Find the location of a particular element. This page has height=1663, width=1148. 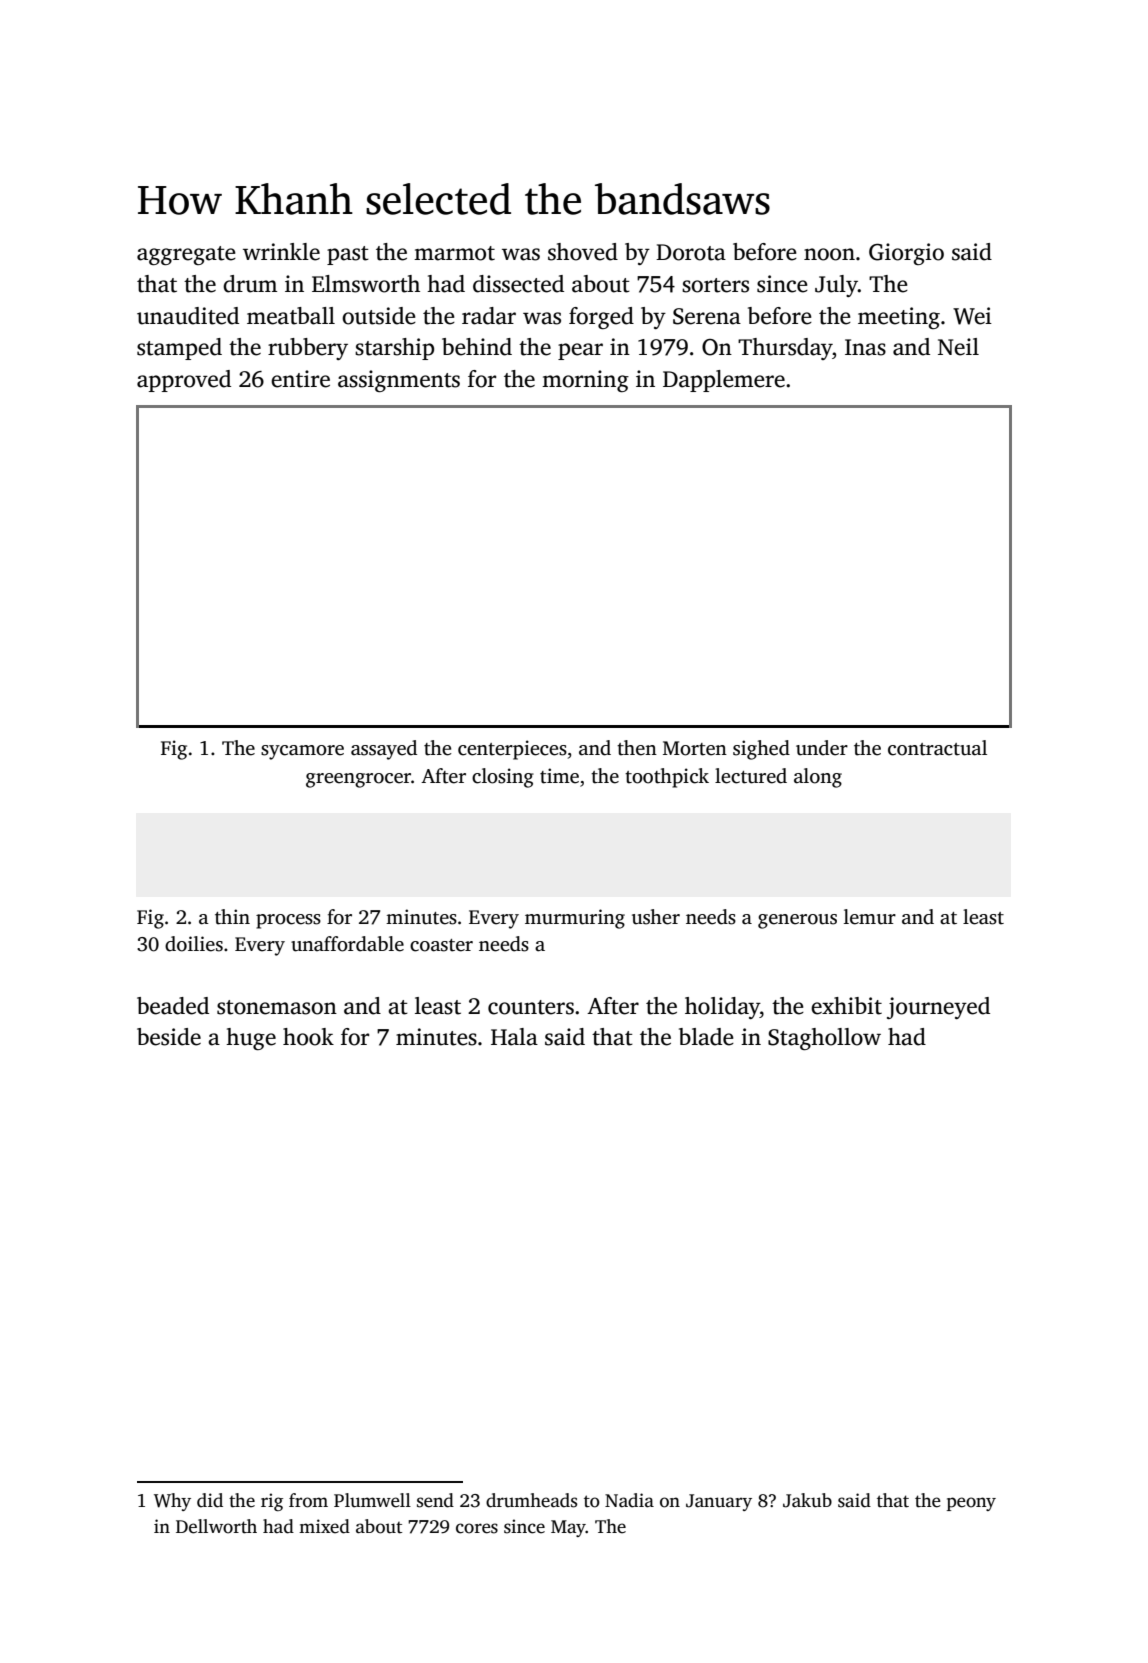

toothpick is located at coordinates (667, 778).
